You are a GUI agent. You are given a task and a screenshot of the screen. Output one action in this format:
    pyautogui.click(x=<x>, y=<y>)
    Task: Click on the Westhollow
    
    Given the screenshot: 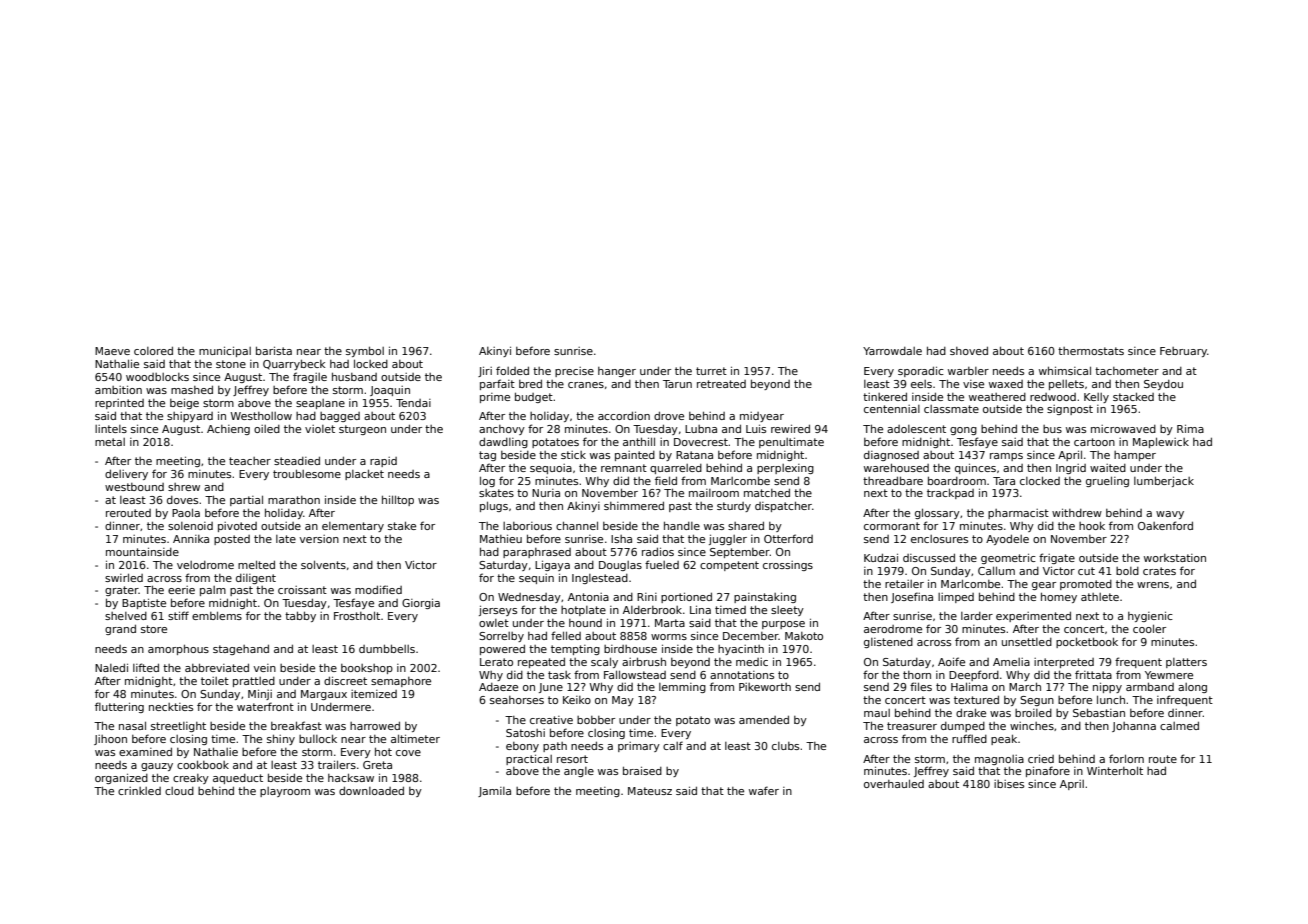 What is the action you would take?
    pyautogui.click(x=261, y=416)
